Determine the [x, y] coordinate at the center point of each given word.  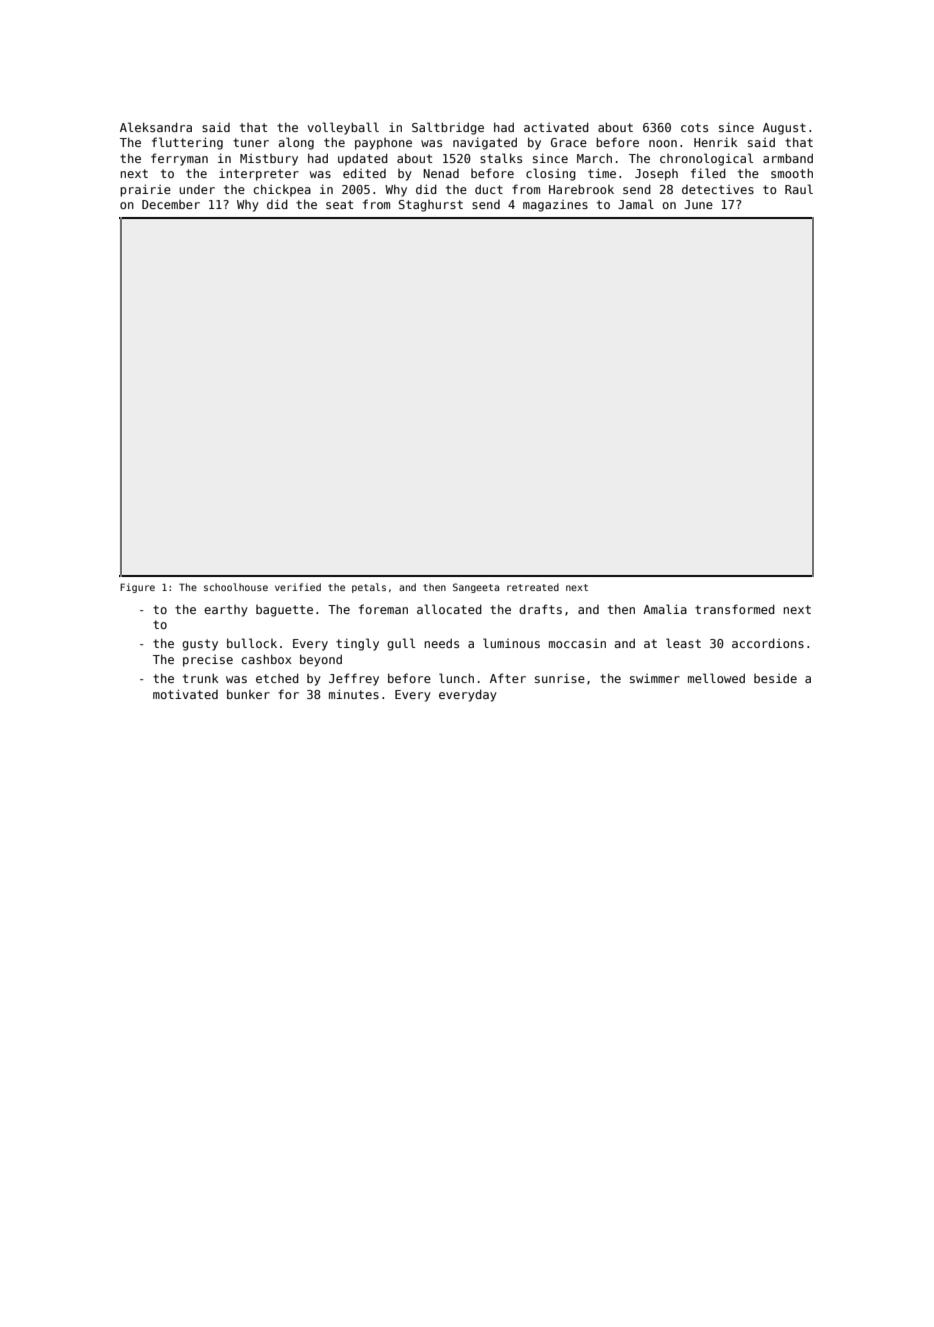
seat [339, 204]
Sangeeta [476, 588]
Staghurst [430, 206]
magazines [555, 206]
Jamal [636, 204]
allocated [449, 609]
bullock [252, 643]
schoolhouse [236, 587]
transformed [735, 609]
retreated [533, 587]
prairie [145, 190]
